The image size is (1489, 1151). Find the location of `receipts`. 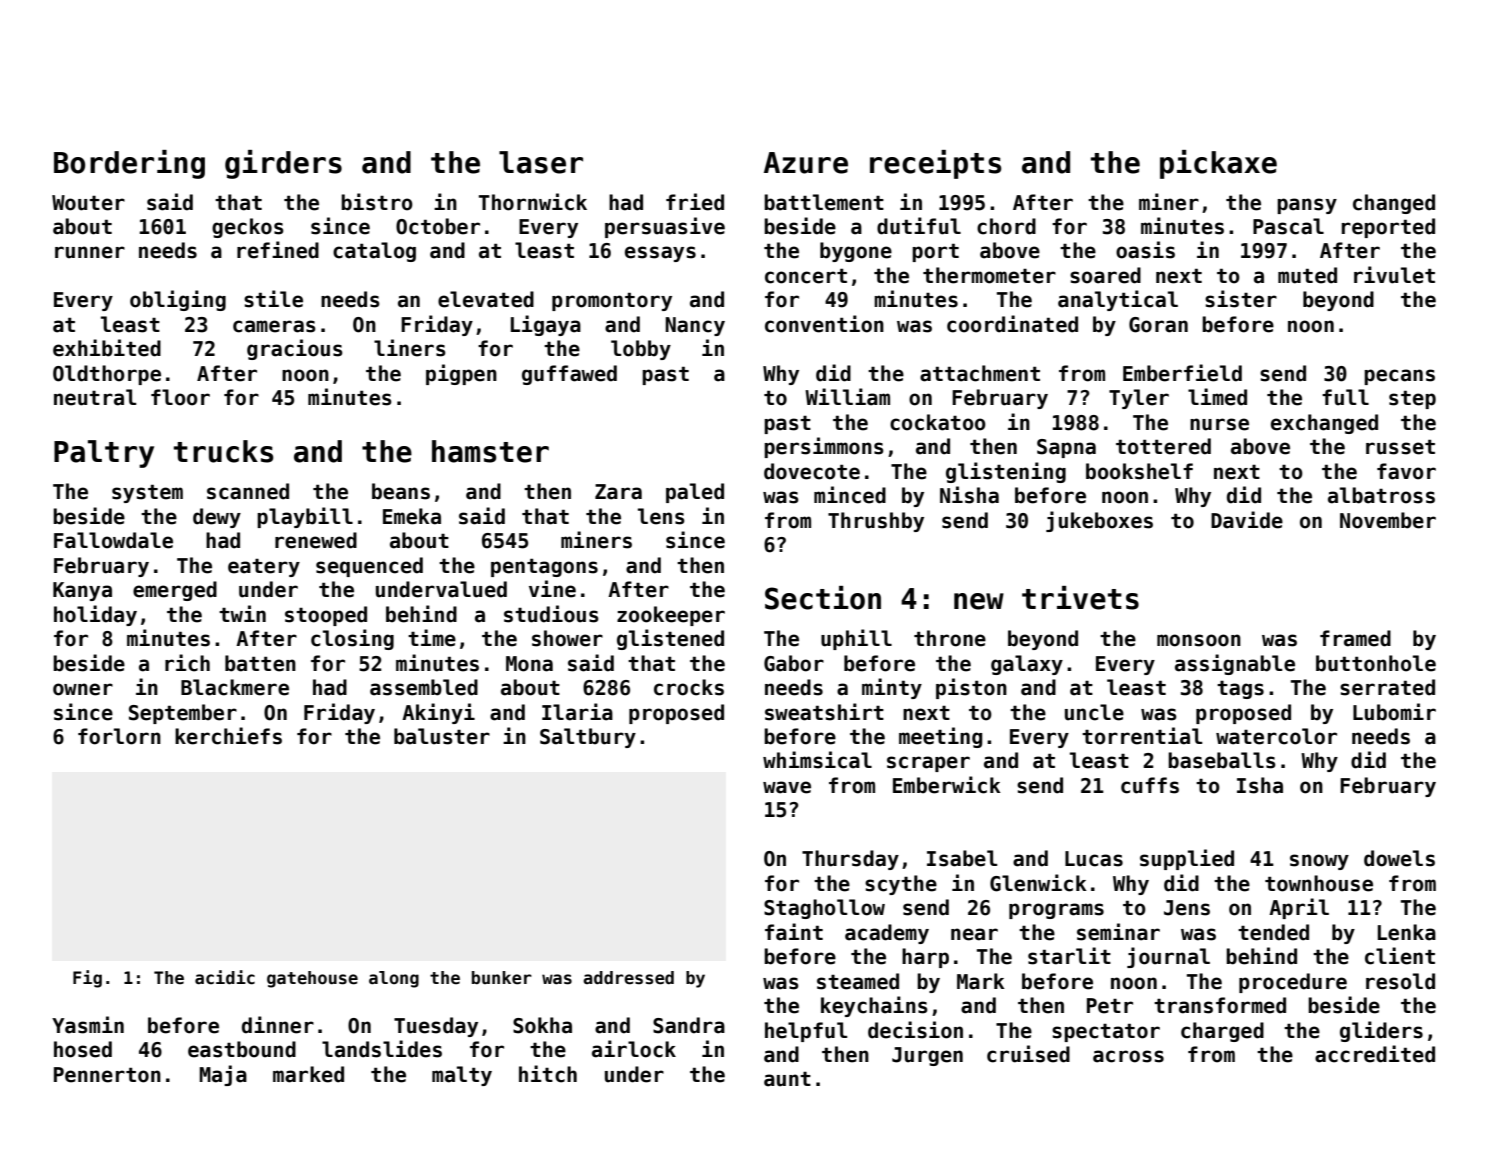

receipts is located at coordinates (936, 164).
